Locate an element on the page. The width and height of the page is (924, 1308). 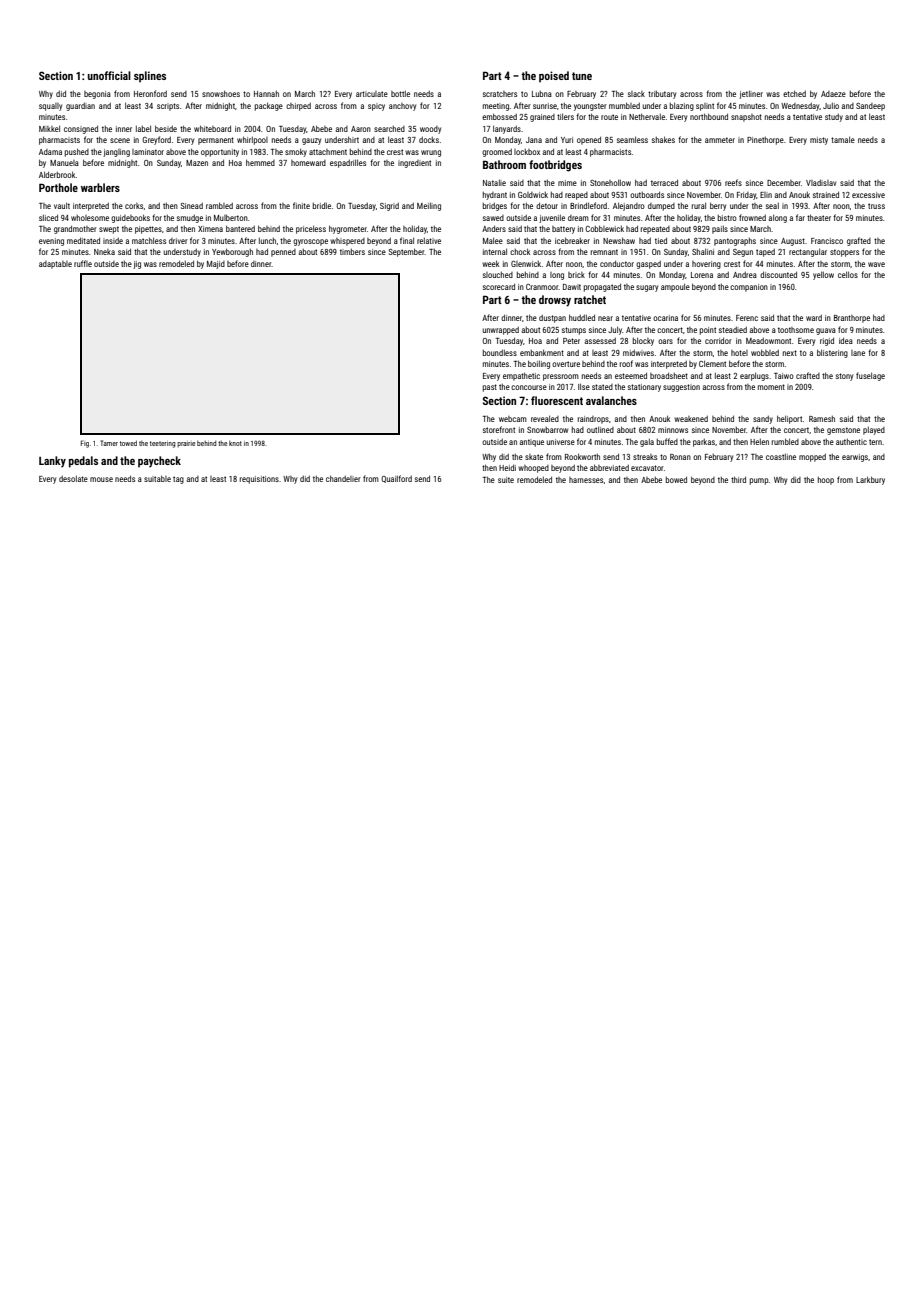
ruffle is located at coordinates (83, 263).
